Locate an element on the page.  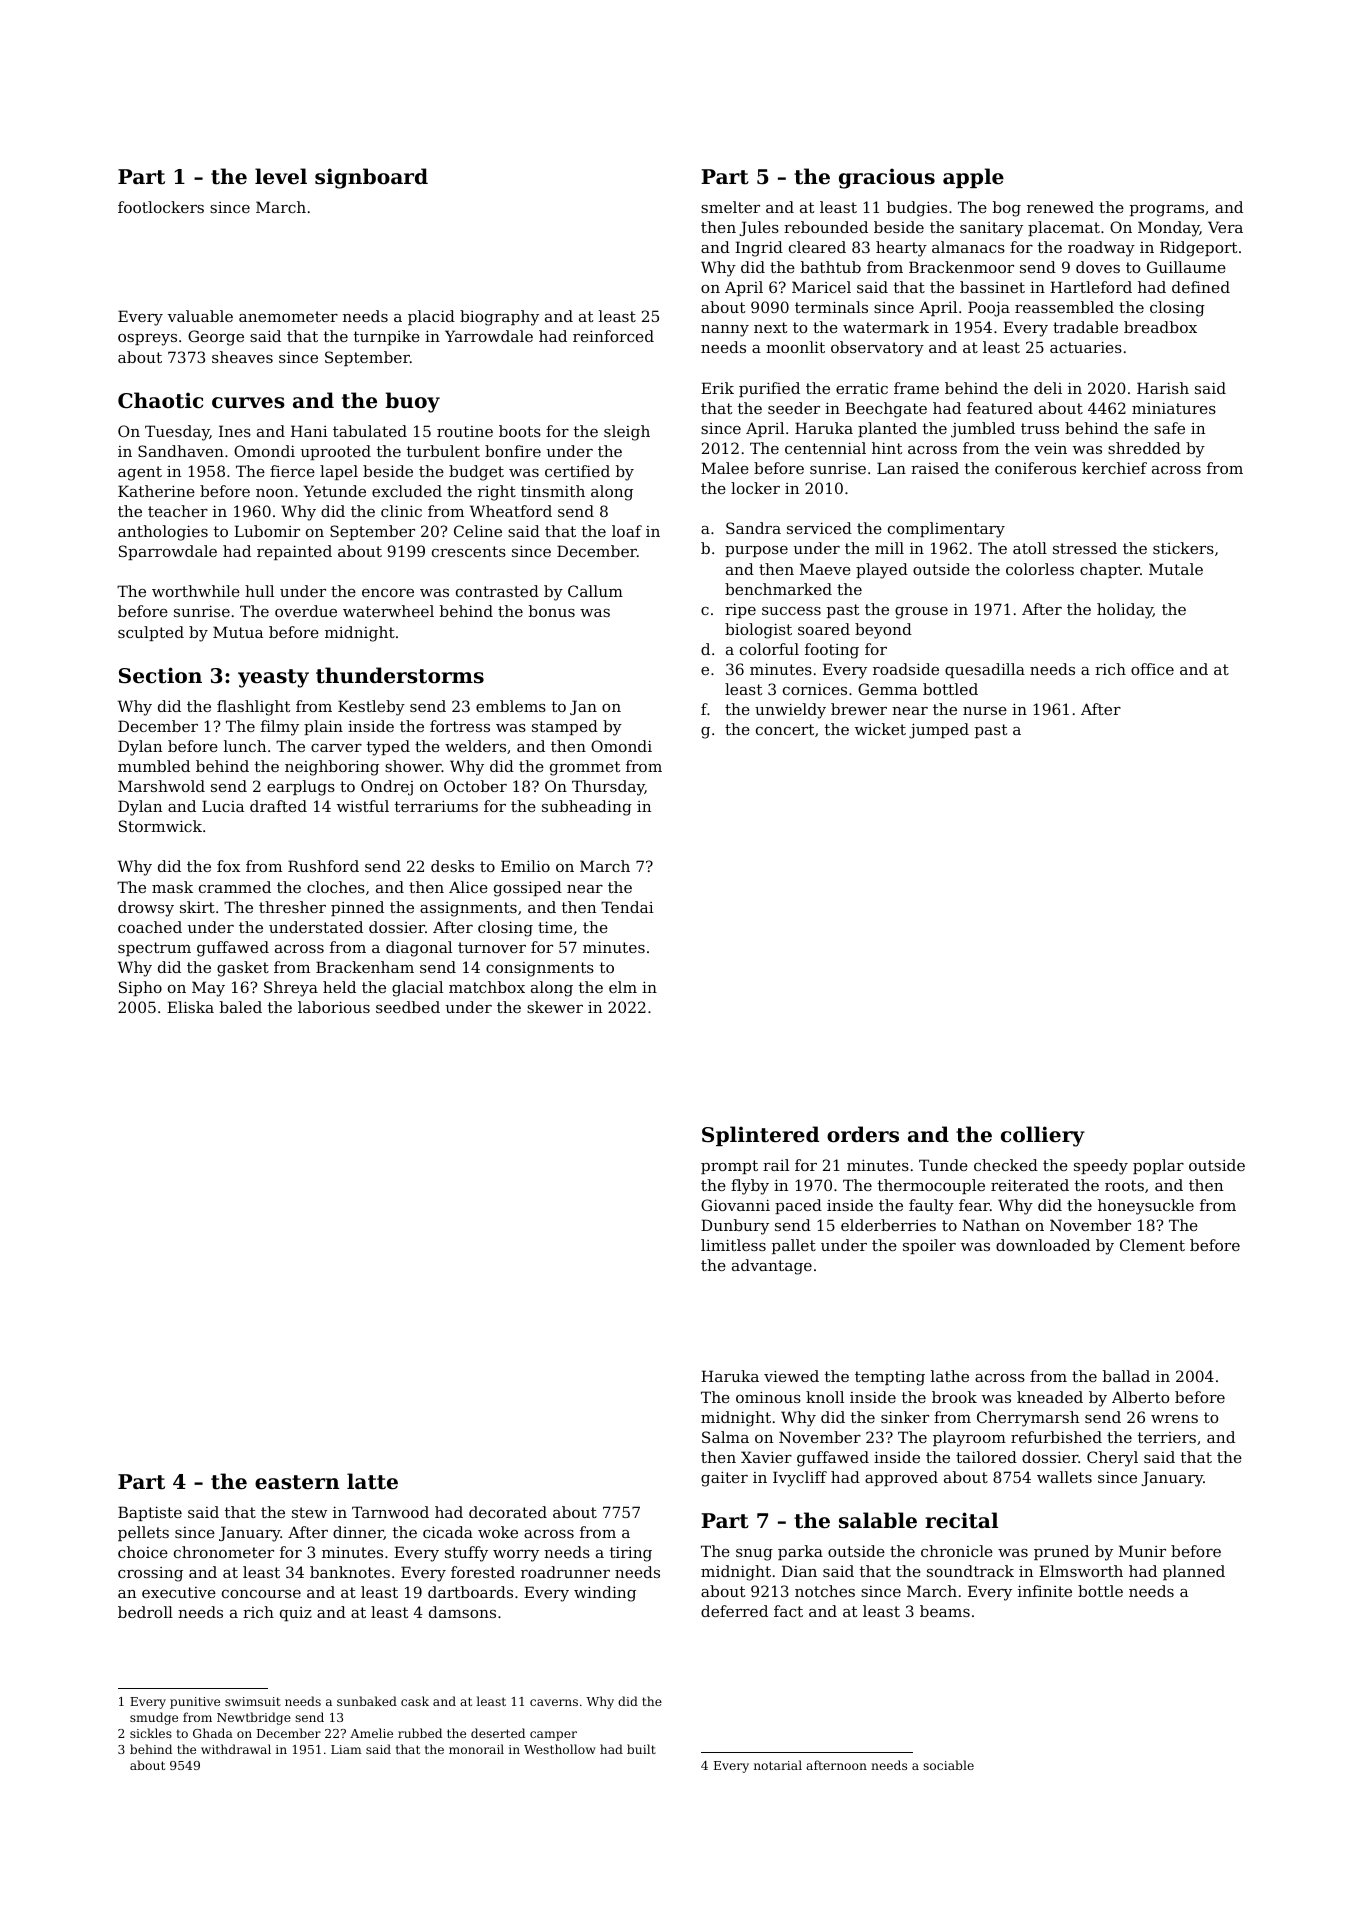
unwieldy is located at coordinates (790, 711).
